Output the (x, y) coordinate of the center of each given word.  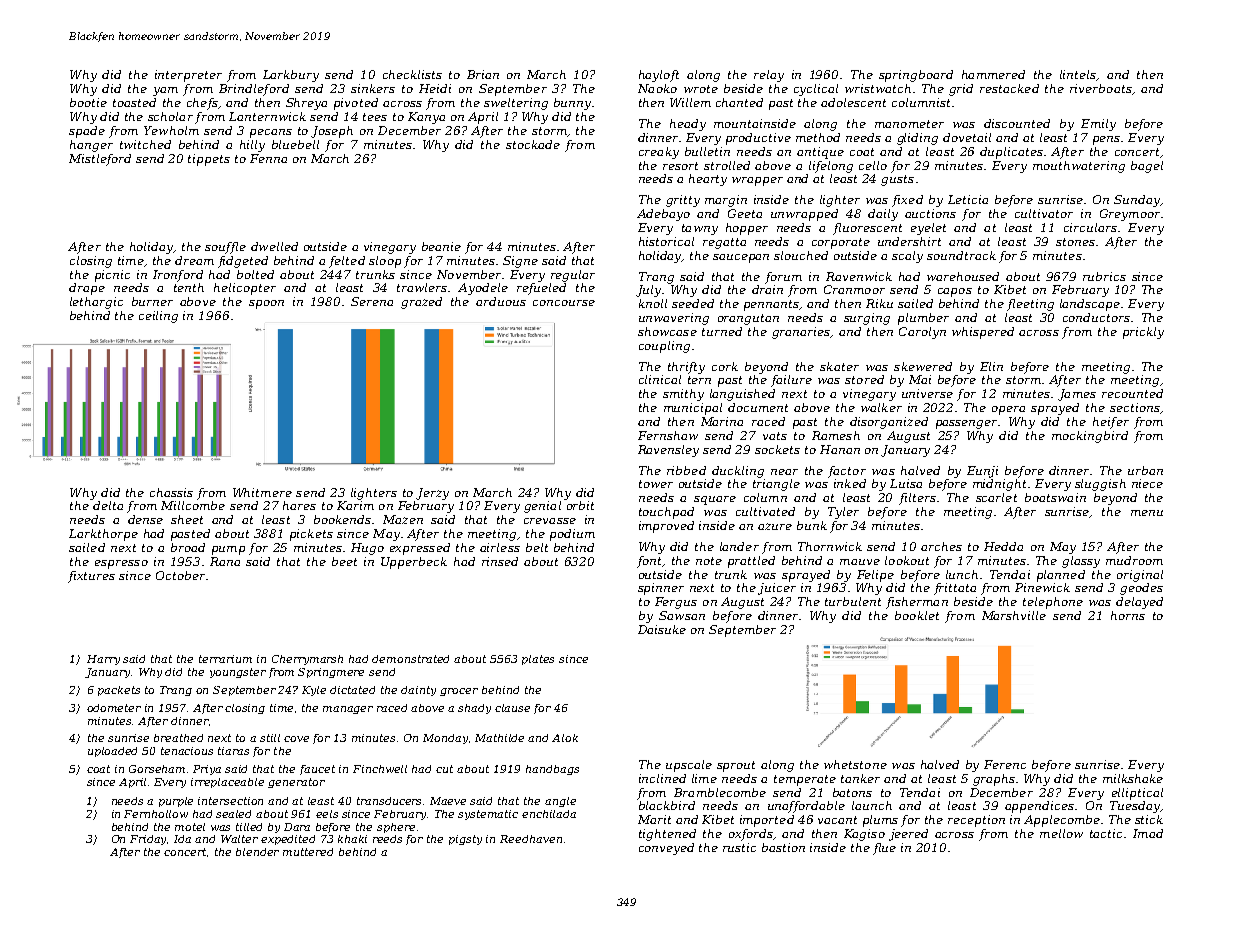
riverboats (1101, 88)
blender (257, 852)
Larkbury (291, 76)
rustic (739, 847)
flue (884, 849)
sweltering (516, 104)
